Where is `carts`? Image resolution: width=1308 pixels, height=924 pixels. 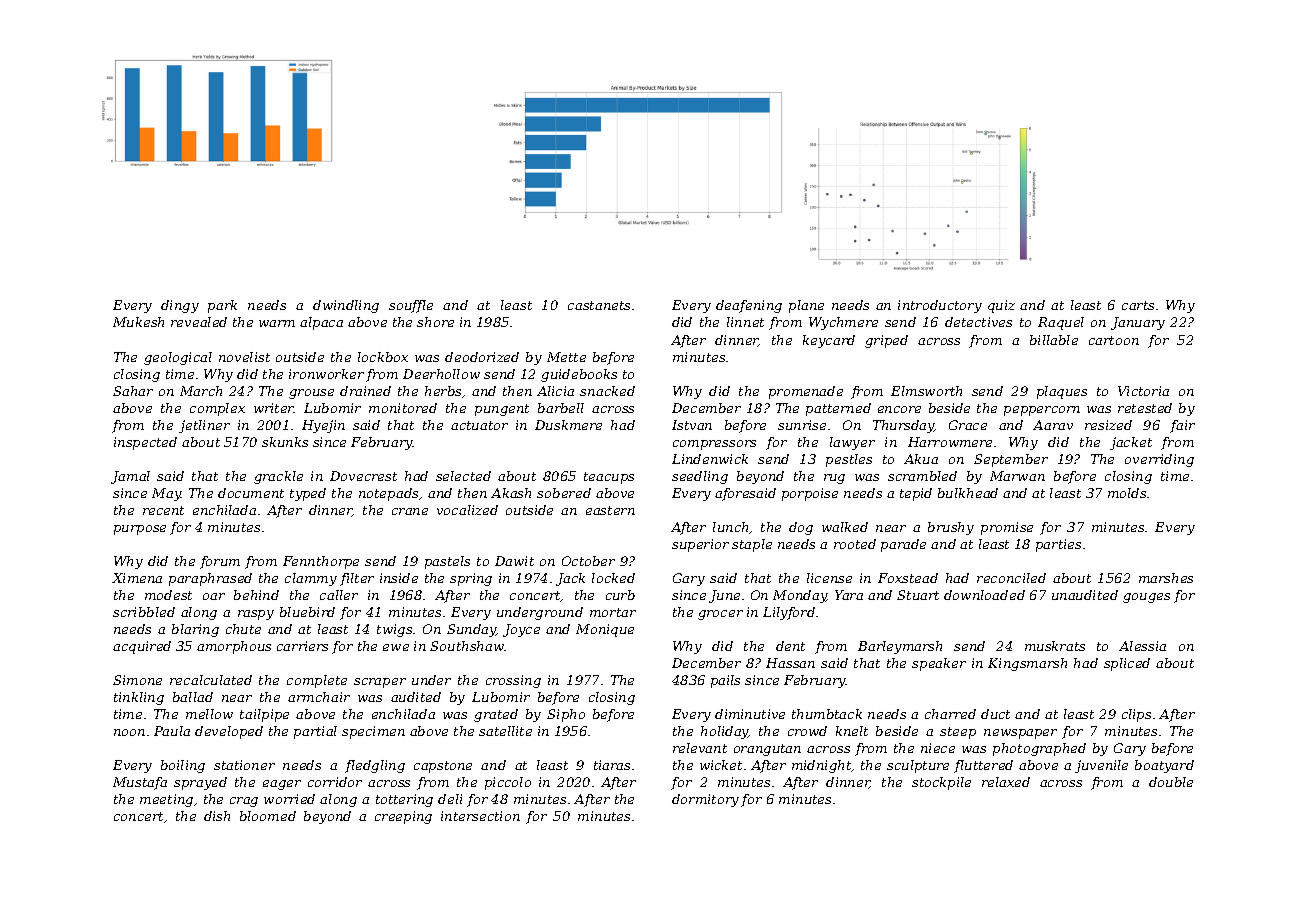 carts is located at coordinates (1138, 305).
